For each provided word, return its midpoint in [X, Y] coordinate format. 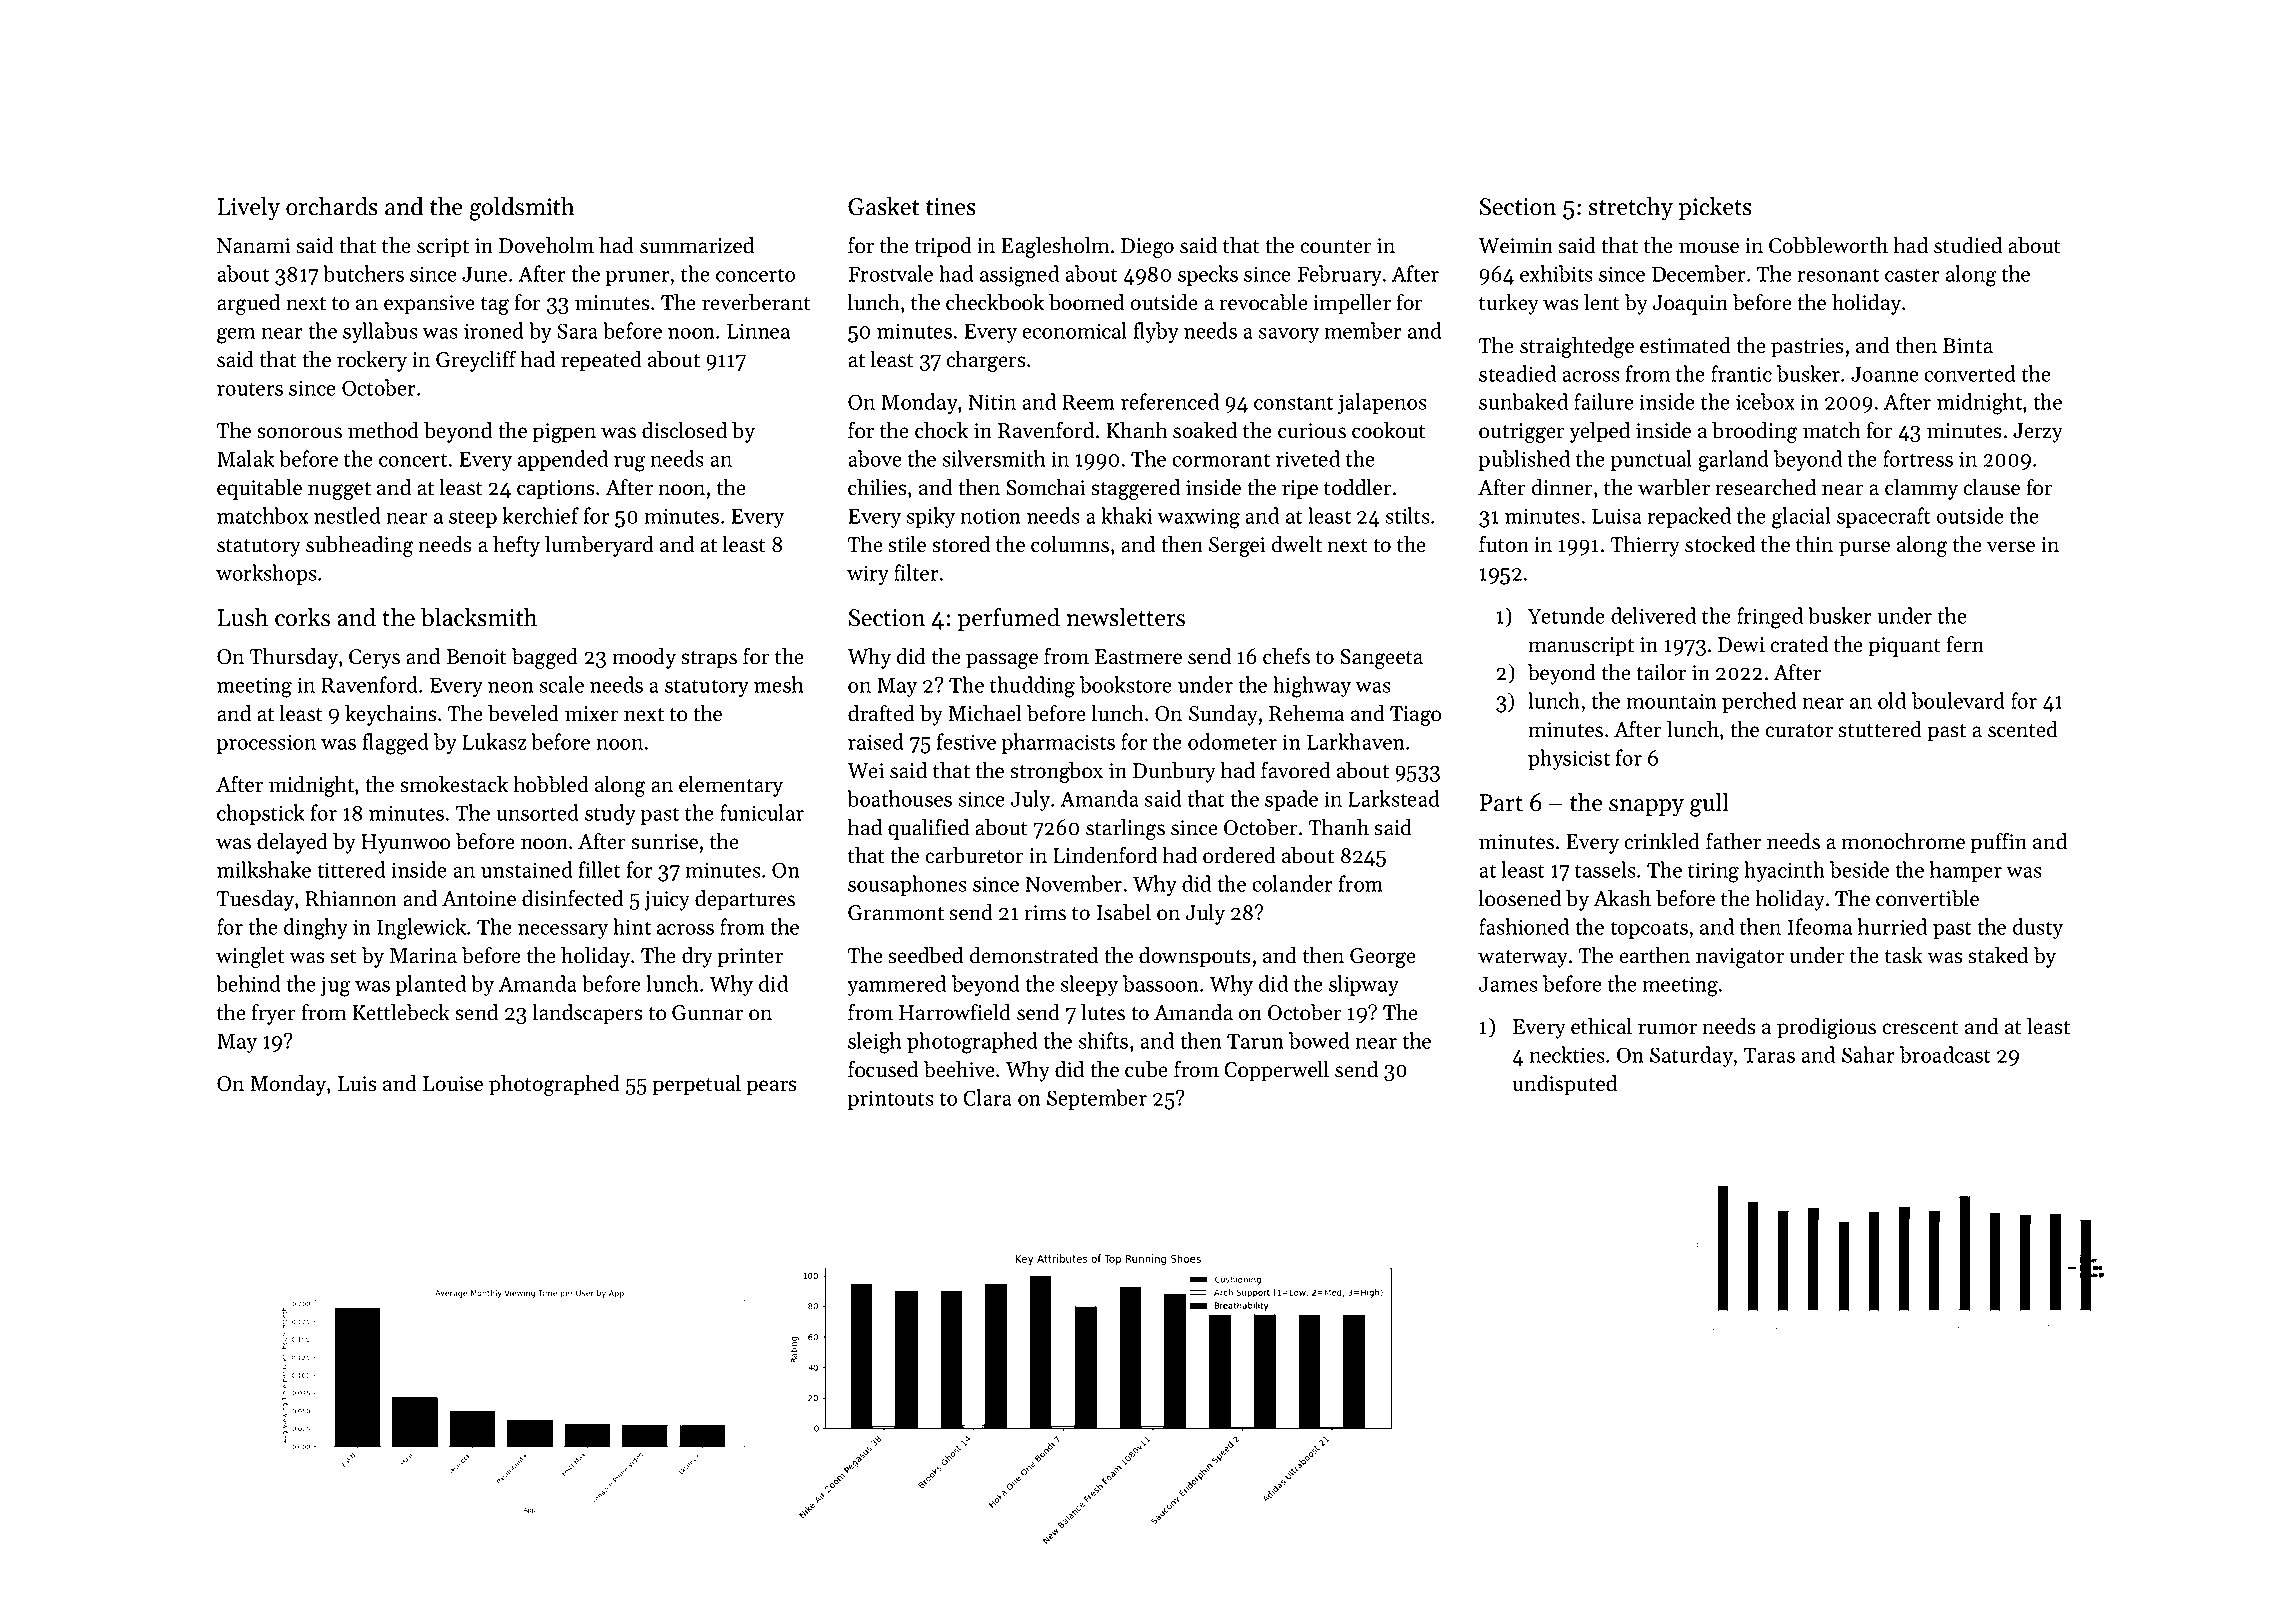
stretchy [1630, 208]
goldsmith [522, 209]
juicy [667, 901]
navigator [1740, 958]
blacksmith [479, 617]
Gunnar [707, 1013]
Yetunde [1566, 615]
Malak [245, 458]
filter [916, 572]
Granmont [896, 913]
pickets [1715, 208]
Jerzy [2038, 433]
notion [990, 516]
